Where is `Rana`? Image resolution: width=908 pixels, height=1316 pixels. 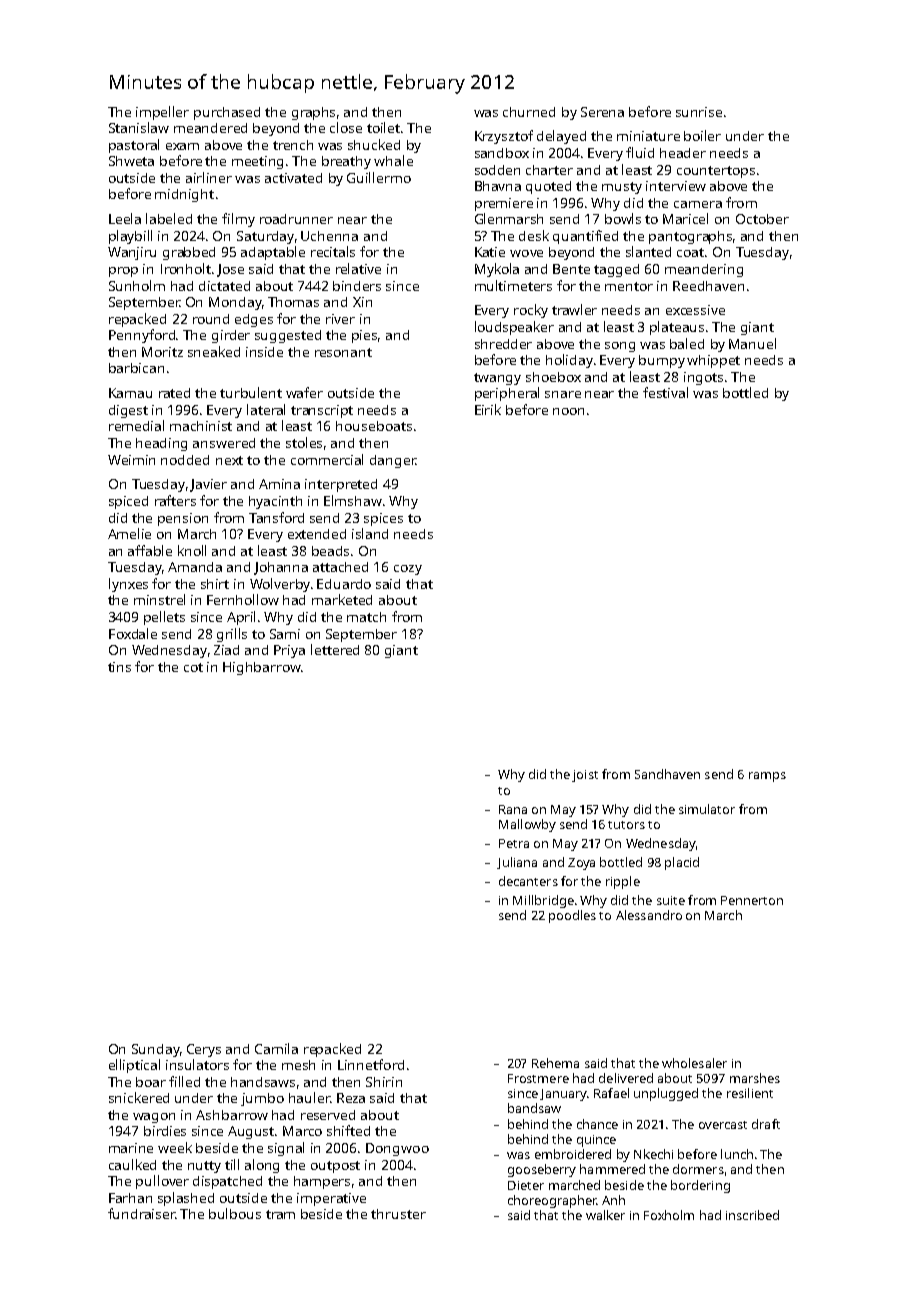 Rana is located at coordinates (513, 809).
